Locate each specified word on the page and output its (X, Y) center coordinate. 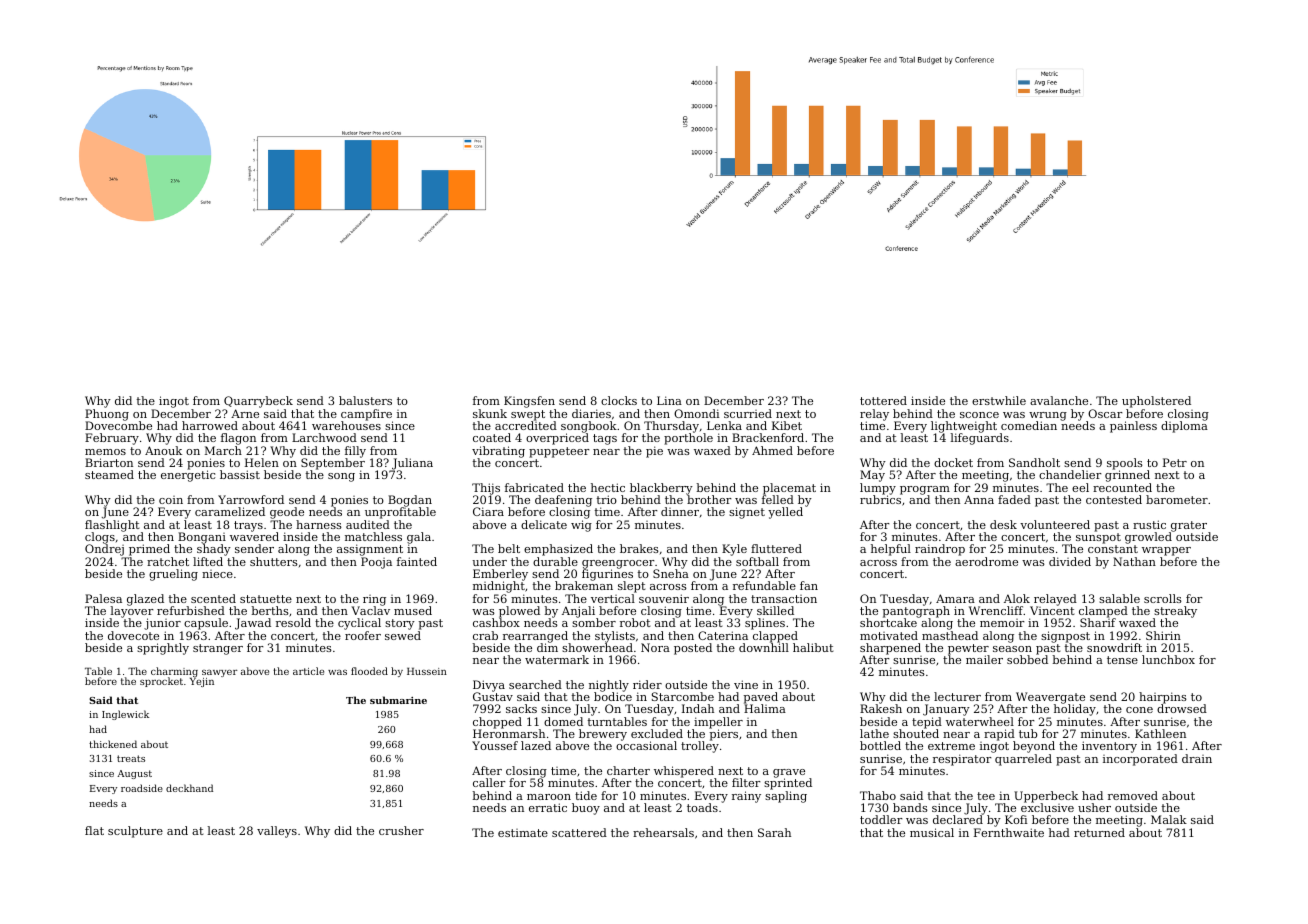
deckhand (189, 788)
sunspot (1098, 538)
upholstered (1156, 402)
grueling (173, 575)
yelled (785, 513)
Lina (669, 400)
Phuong (107, 415)
